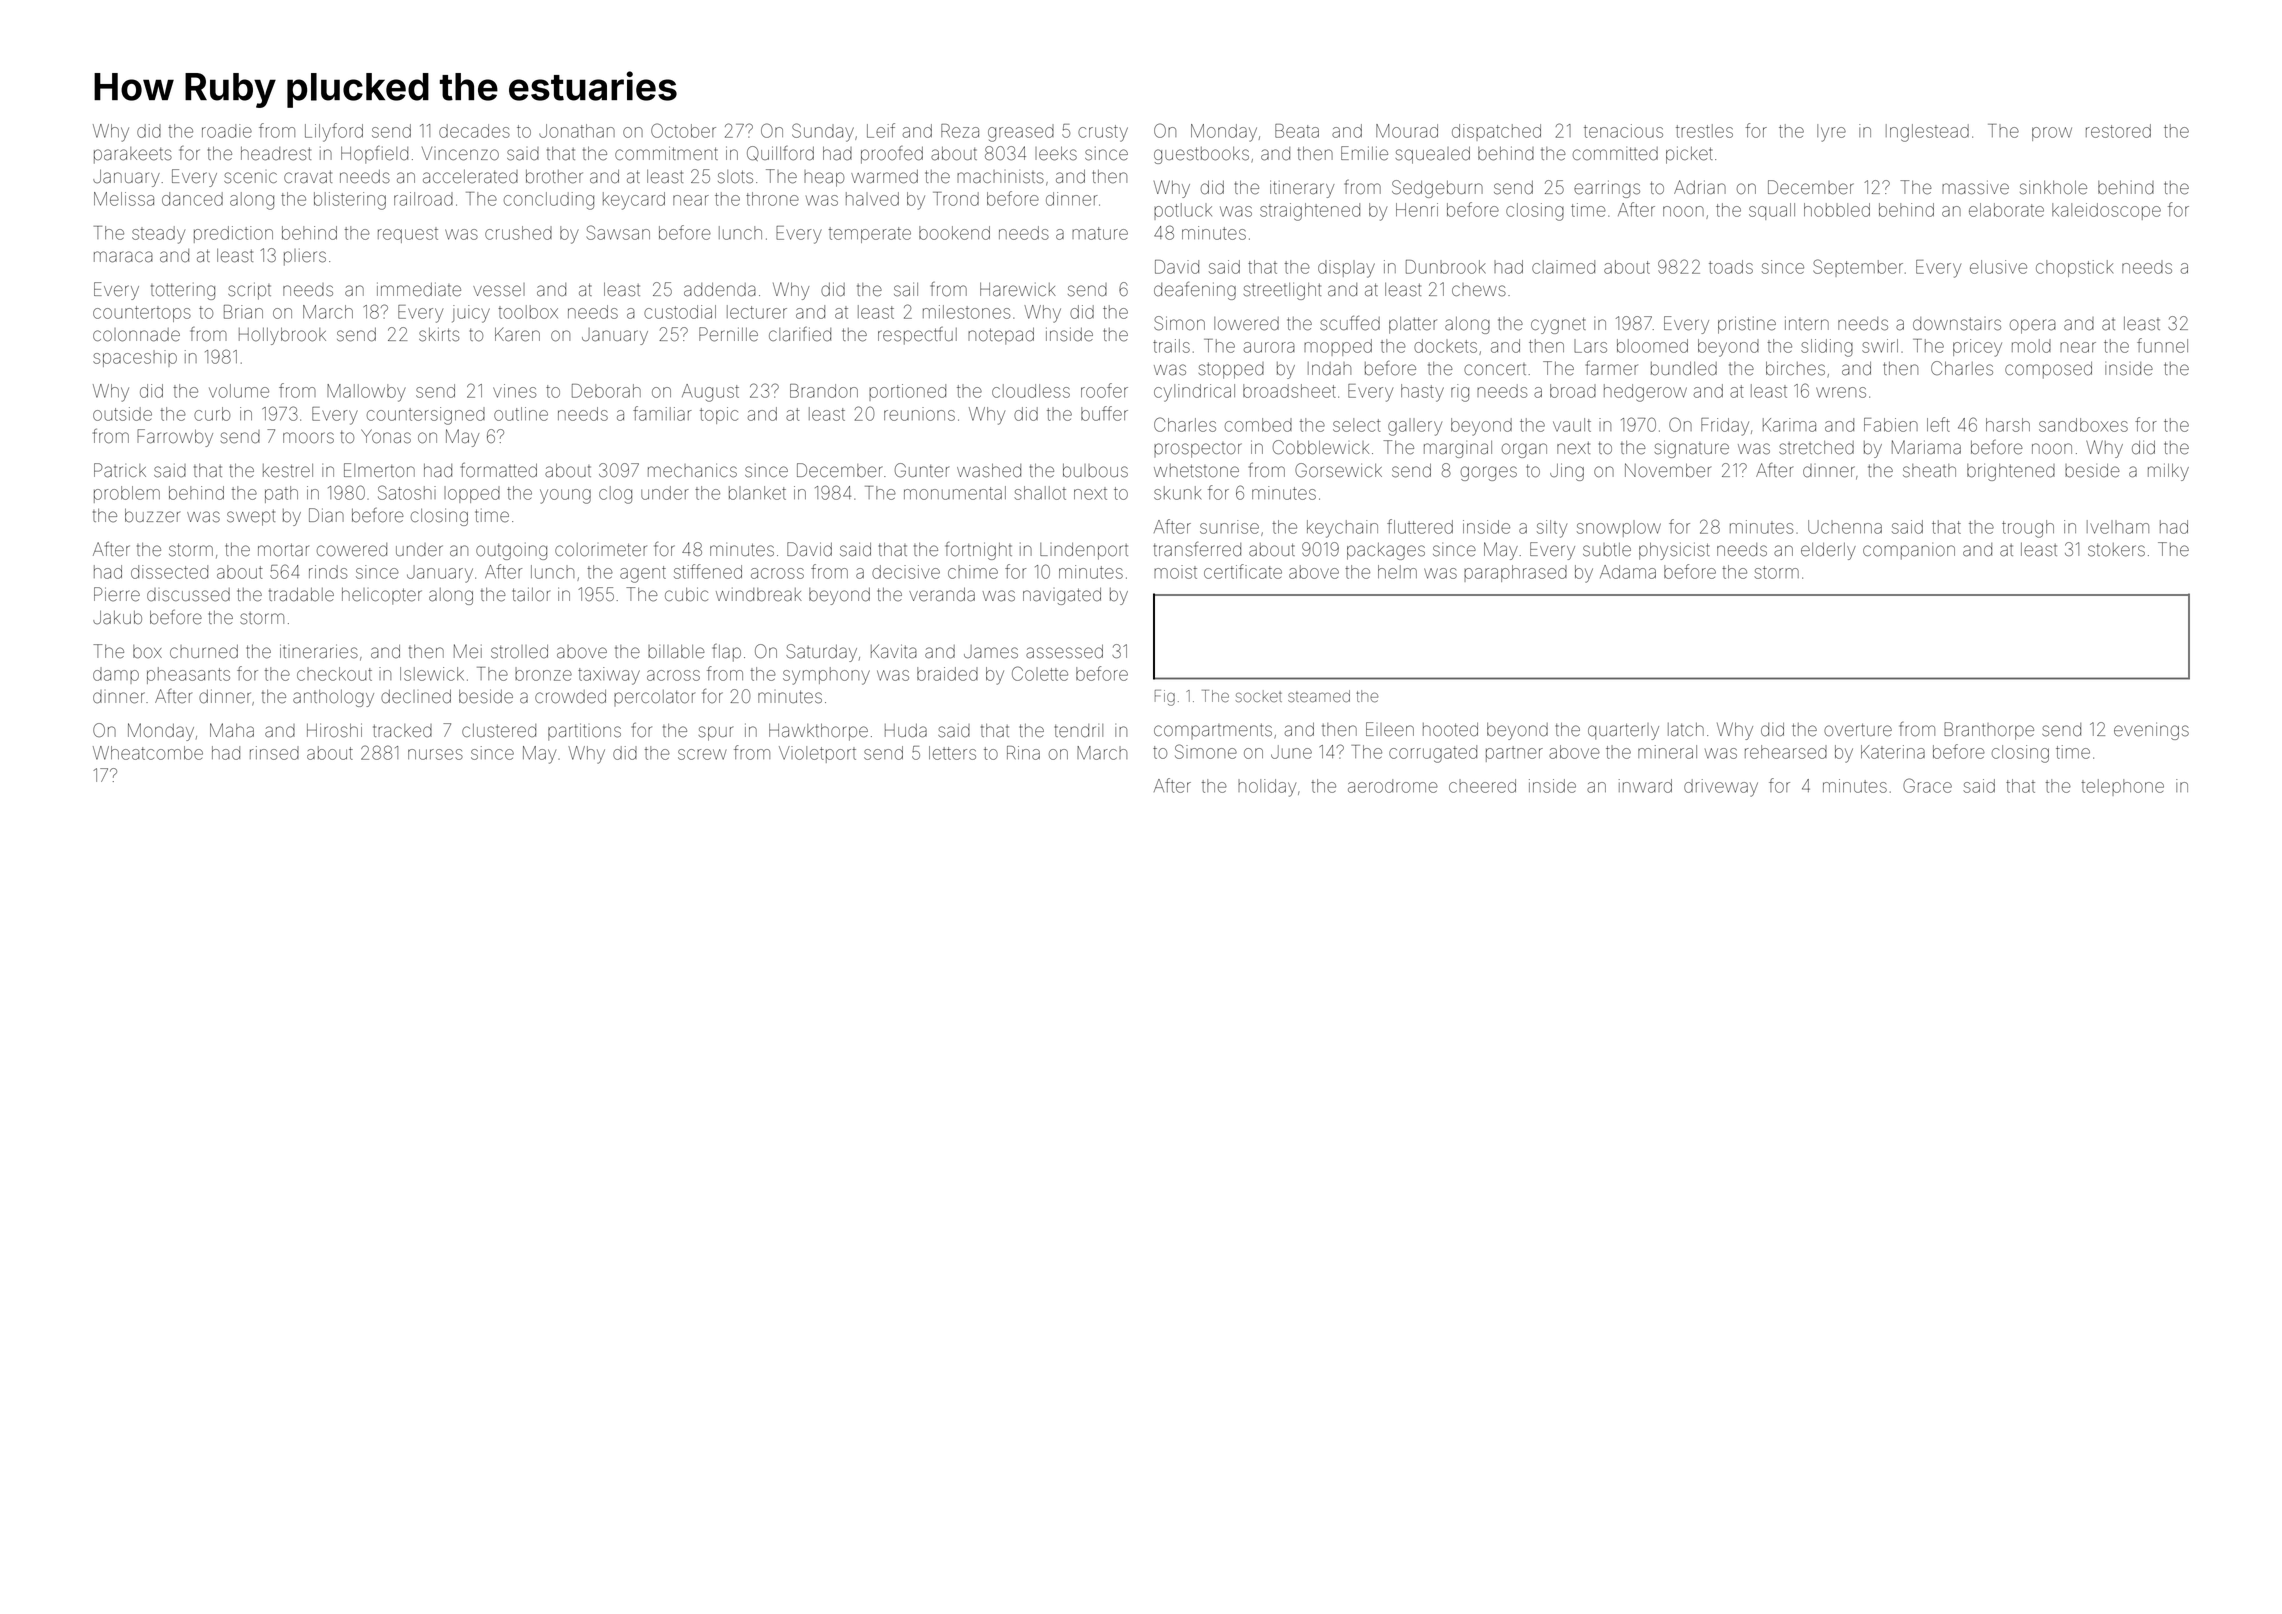 The image size is (2282, 1614). Describe the element at coordinates (2116, 550) in the screenshot. I see `stokers` at that location.
